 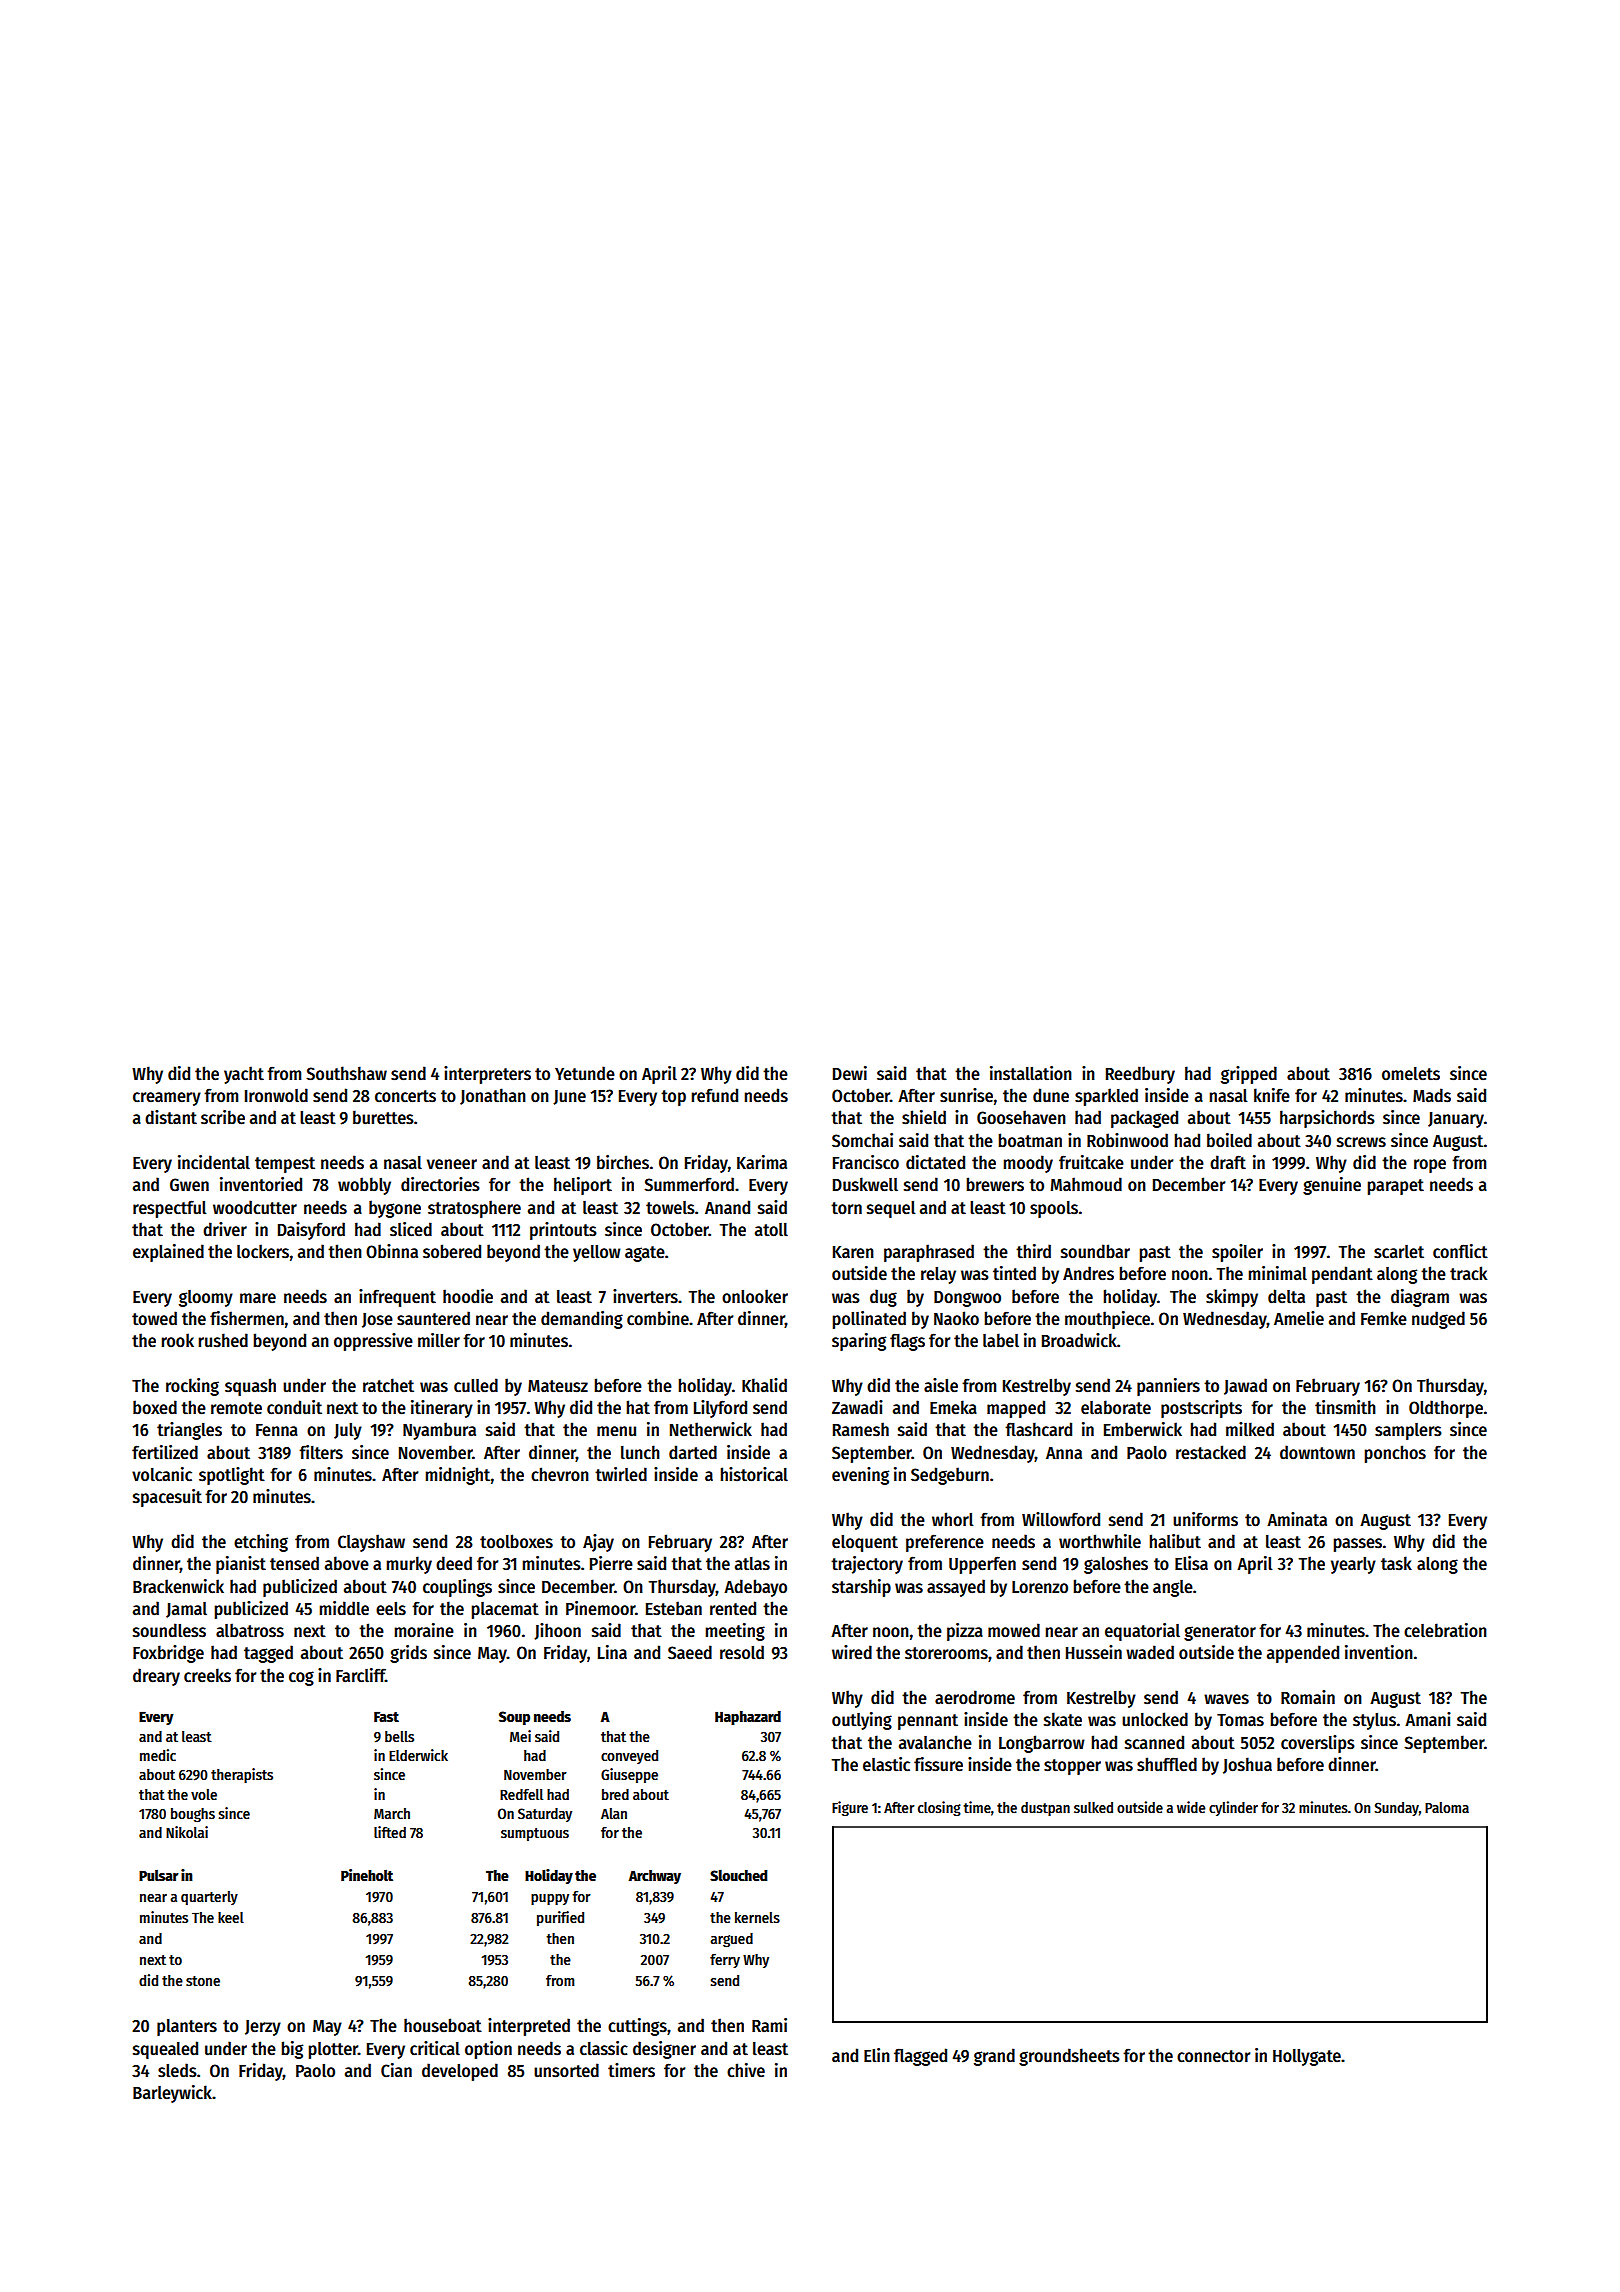 What do you see at coordinates (187, 1832) in the page?
I see `Nikolai` at bounding box center [187, 1832].
